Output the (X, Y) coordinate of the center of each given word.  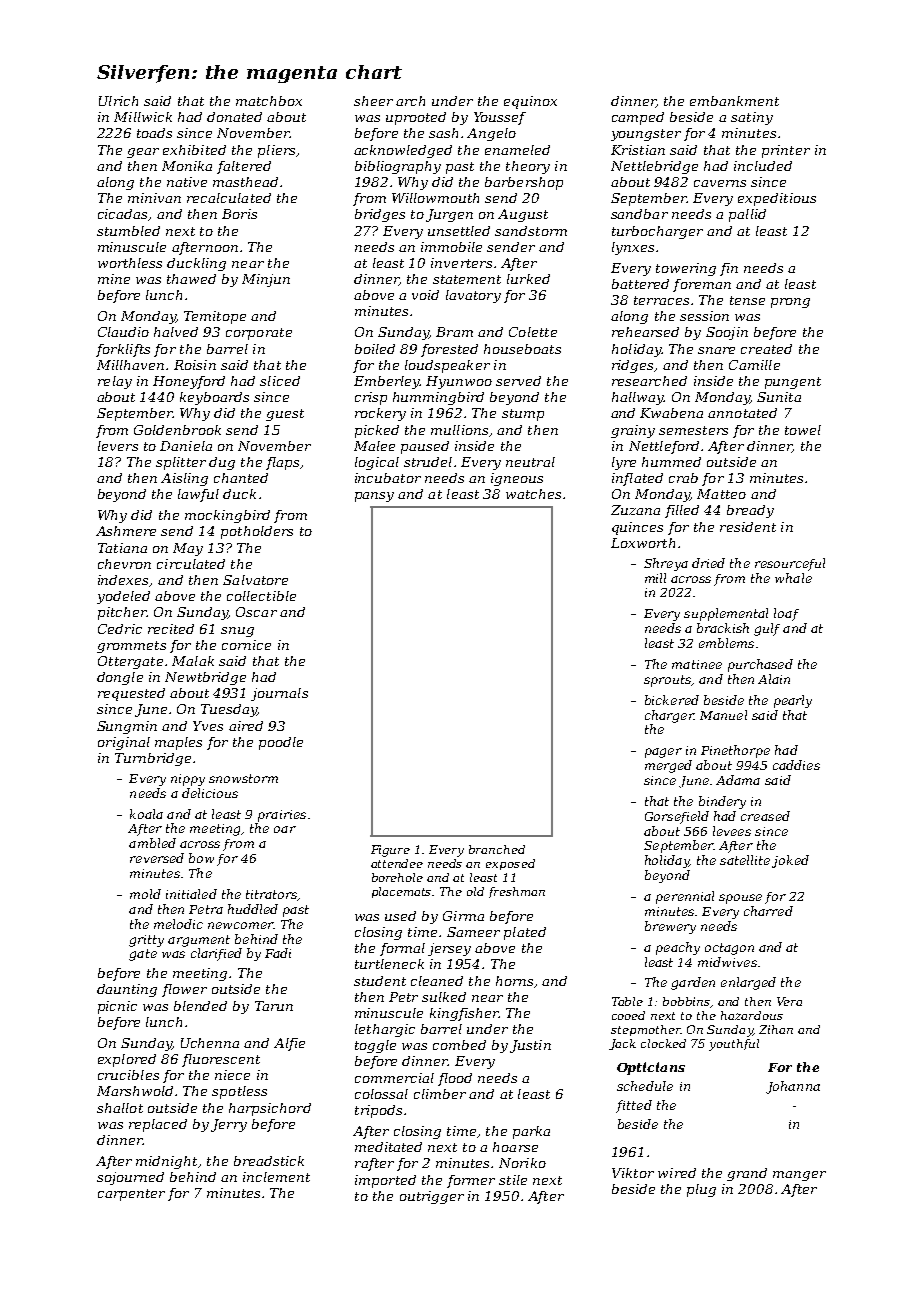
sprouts (667, 681)
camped (638, 118)
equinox (530, 102)
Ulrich (118, 101)
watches (533, 494)
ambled (152, 843)
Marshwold (135, 1091)
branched (497, 849)
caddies (796, 765)
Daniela (186, 446)
